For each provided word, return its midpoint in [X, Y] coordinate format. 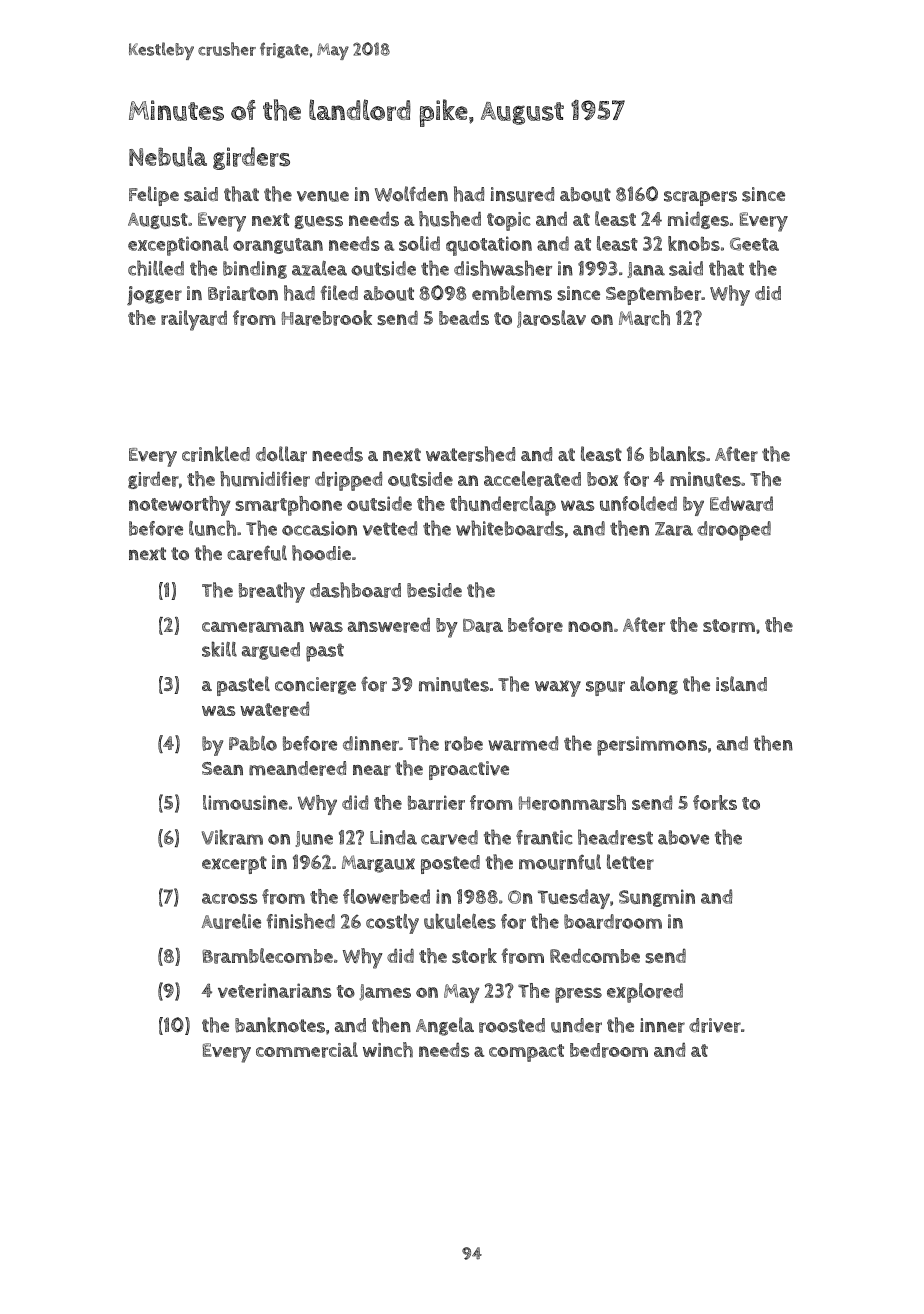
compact [526, 1053]
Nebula [168, 157]
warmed [523, 743]
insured [522, 194]
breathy [272, 592]
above [683, 837]
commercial [307, 1050]
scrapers [700, 198]
